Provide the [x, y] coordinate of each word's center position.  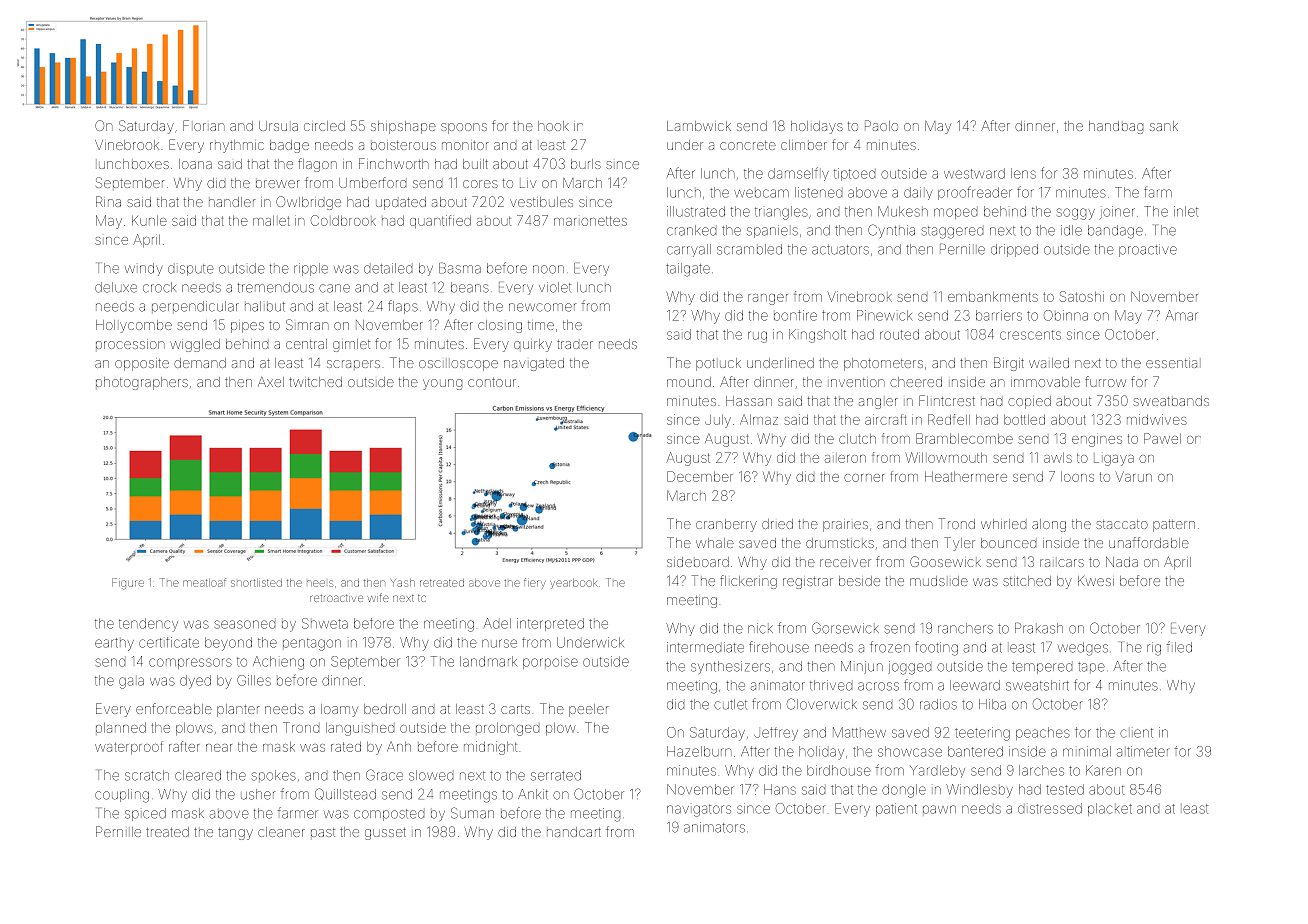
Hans [780, 789]
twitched [315, 382]
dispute [191, 270]
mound [689, 382]
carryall [689, 250]
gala [131, 683]
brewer [278, 184]
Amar [1182, 315]
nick [760, 628]
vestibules [541, 202]
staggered [952, 232]
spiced [145, 814]
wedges [1083, 649]
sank [1164, 126]
